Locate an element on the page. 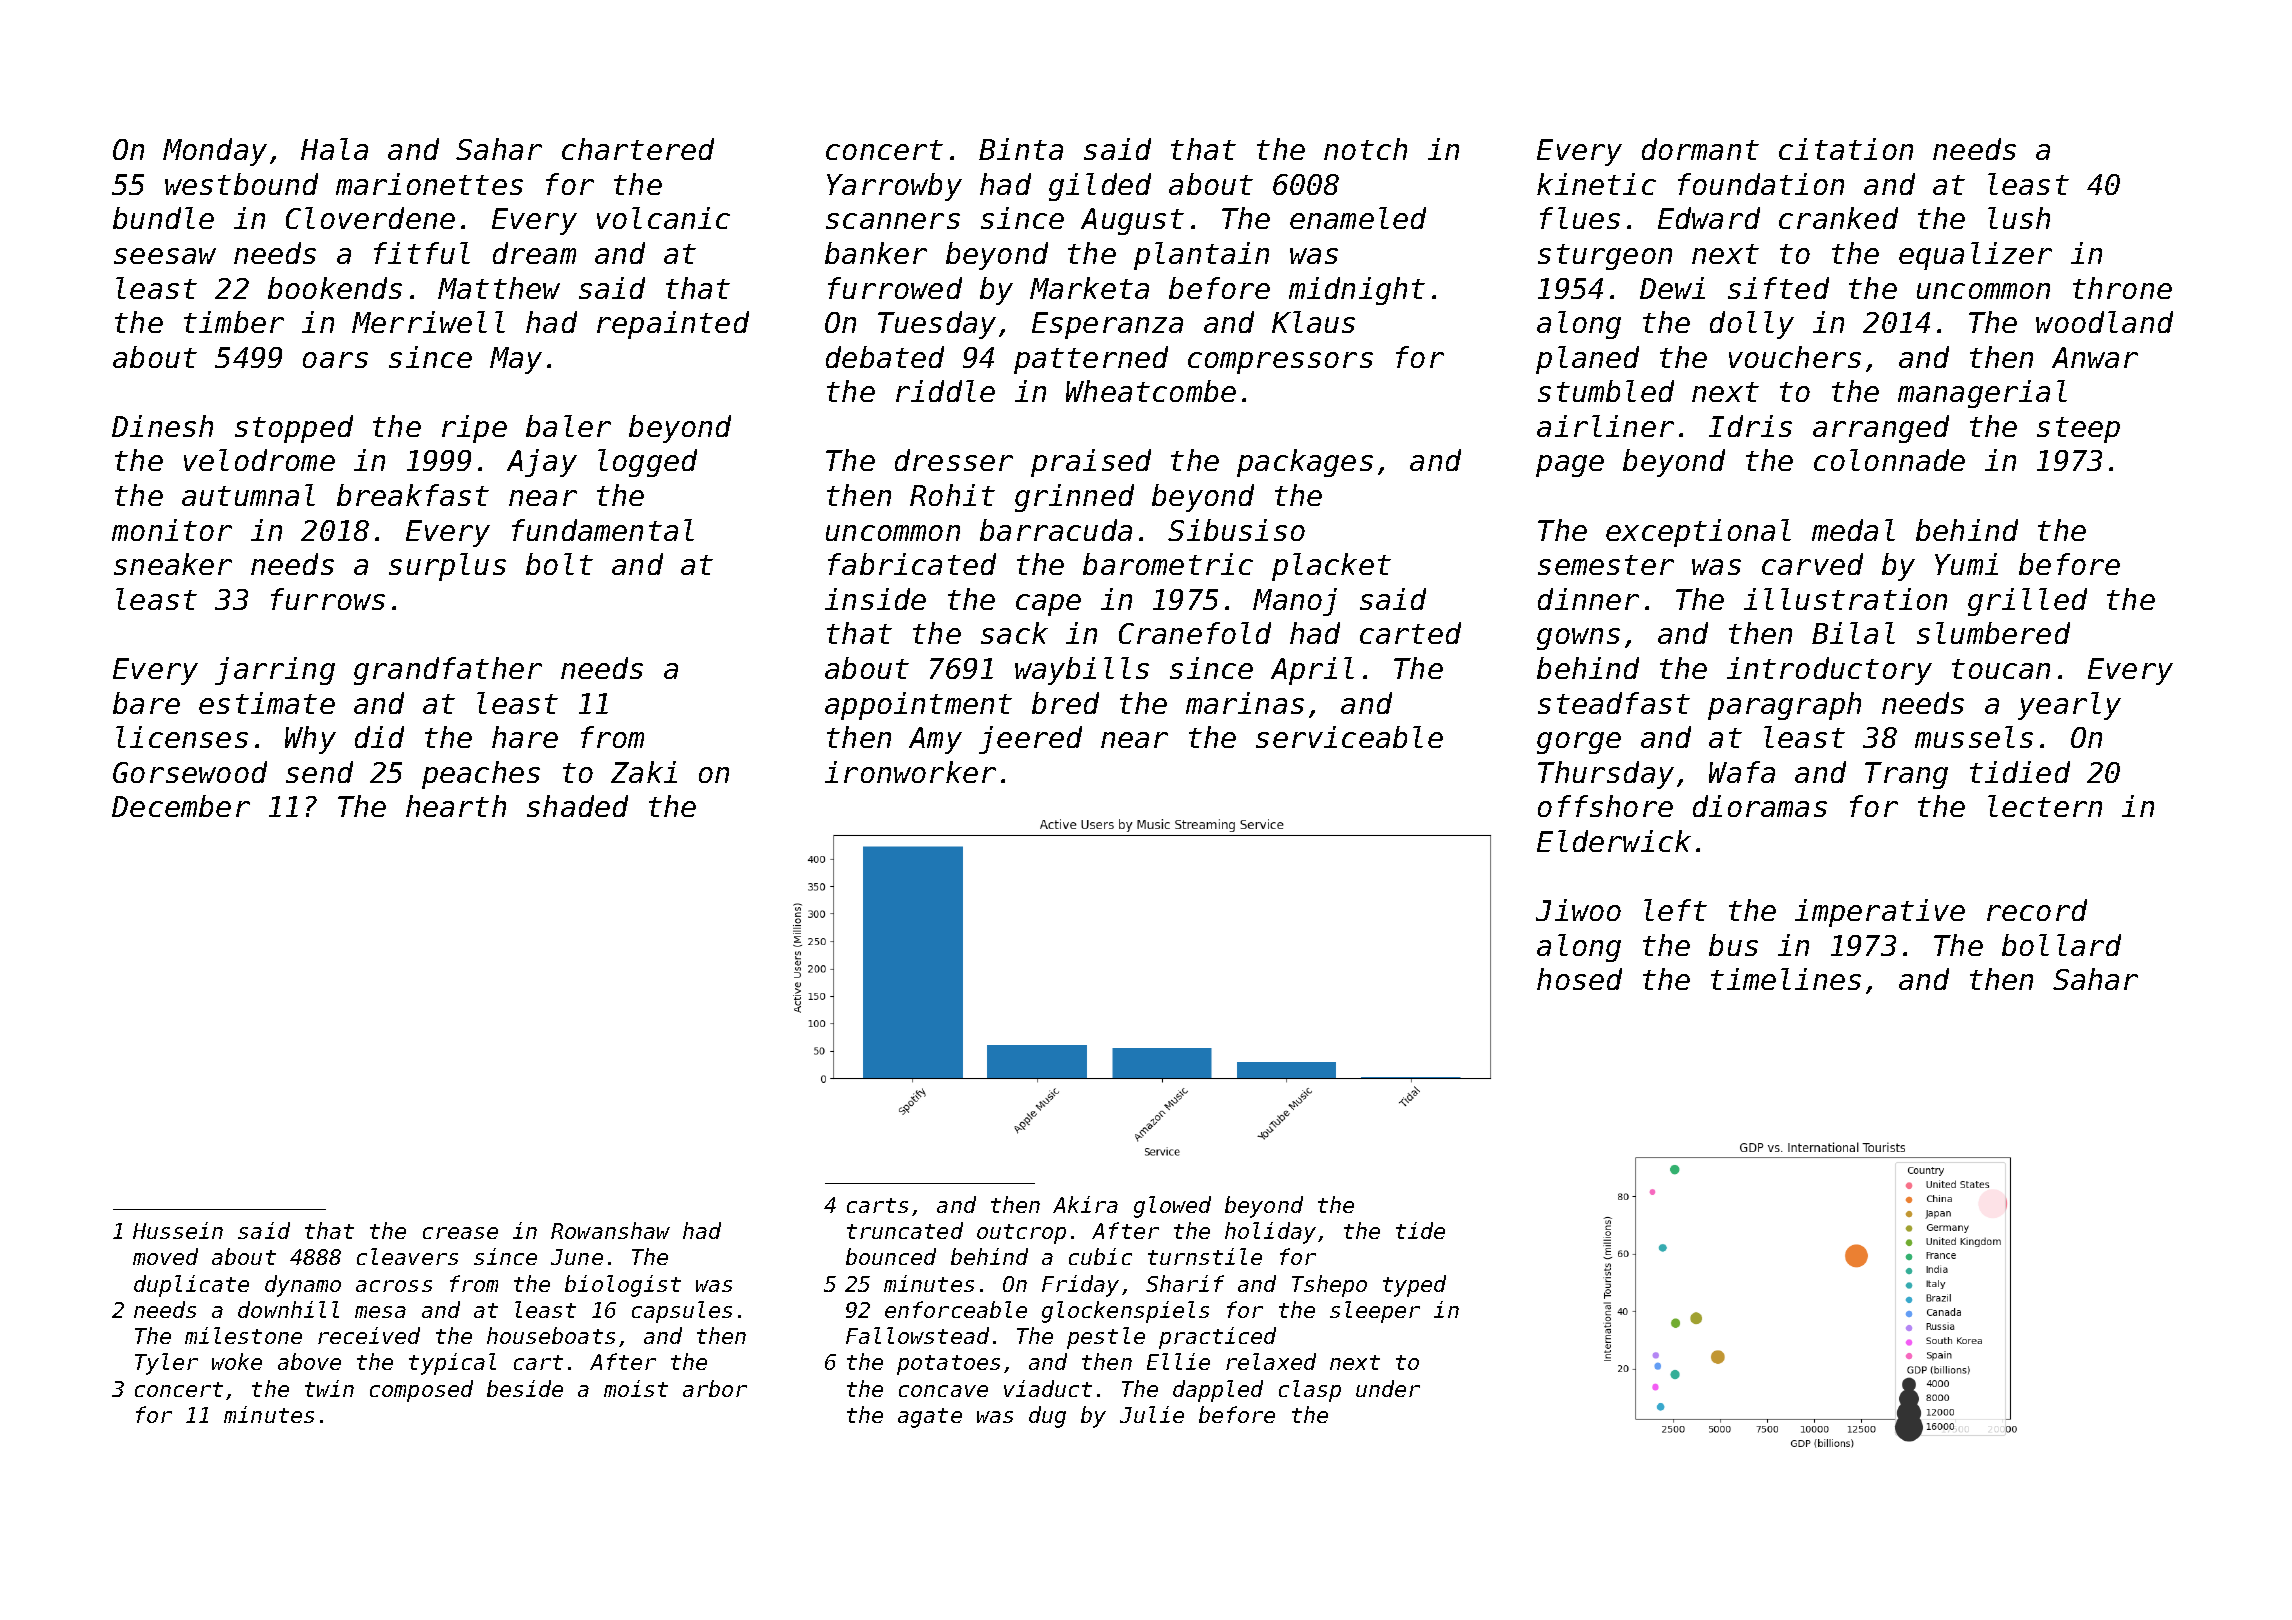  record is located at coordinates (2037, 910).
